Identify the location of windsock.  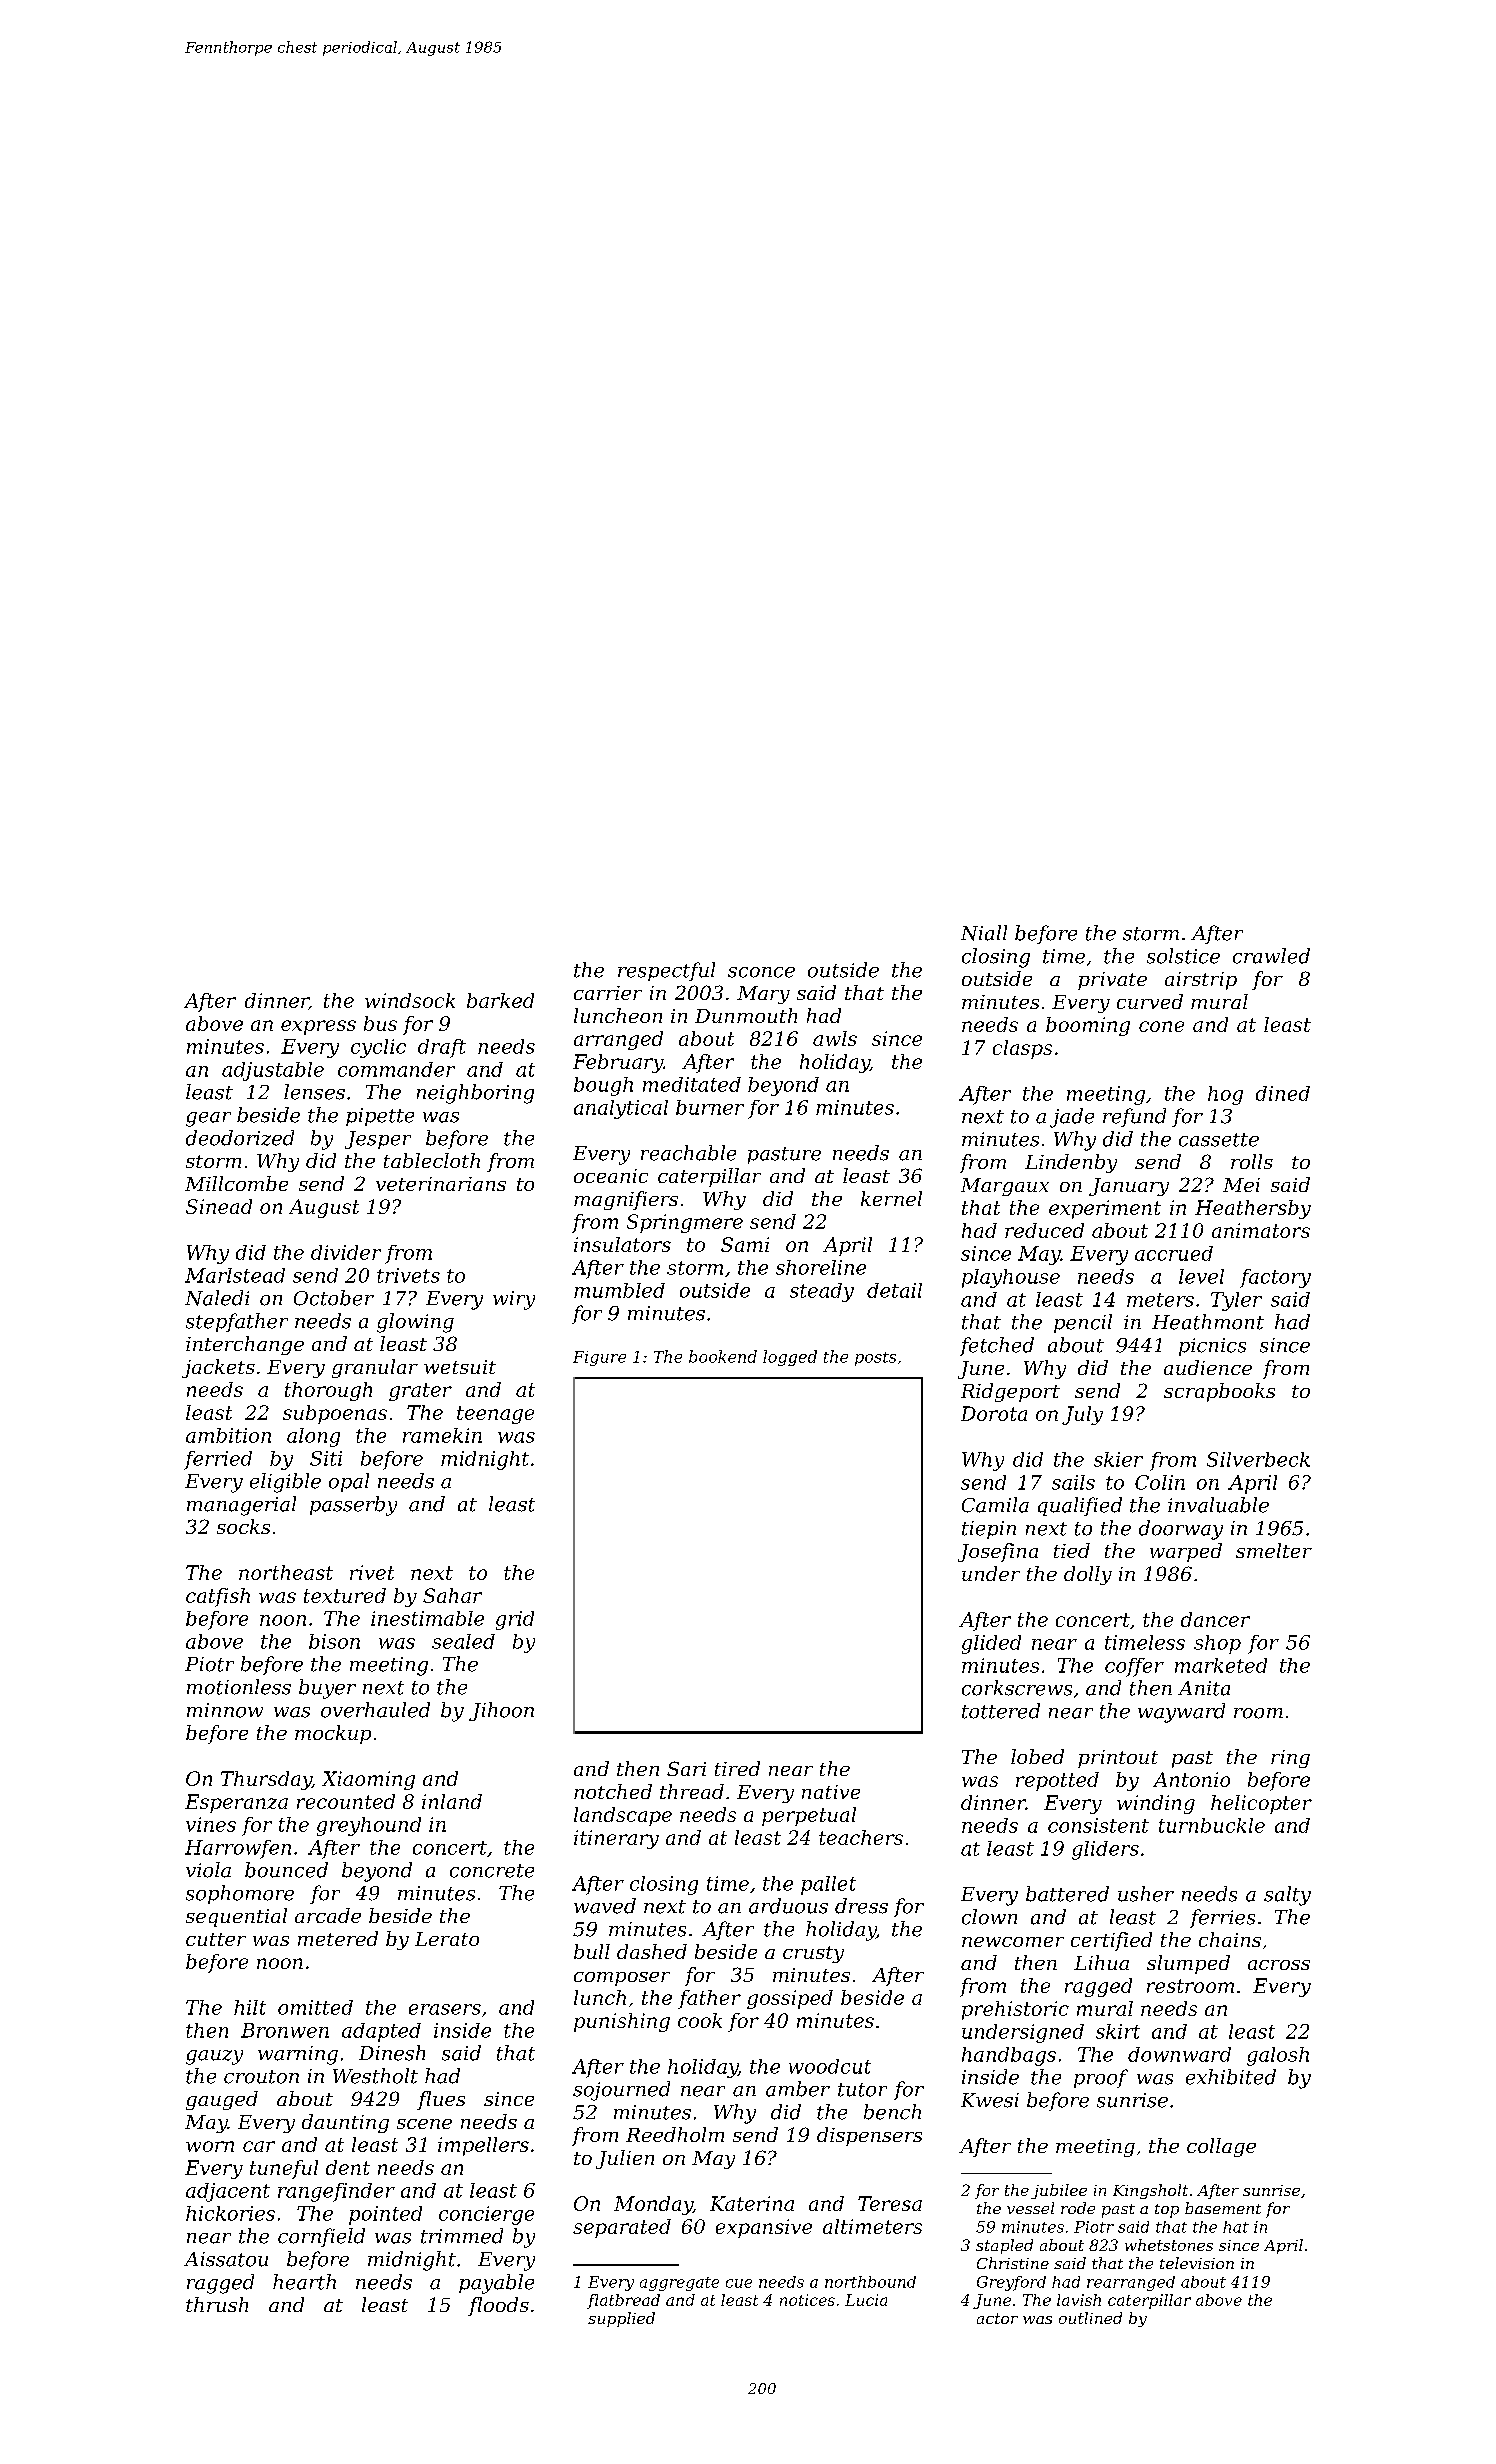
(410, 1000).
